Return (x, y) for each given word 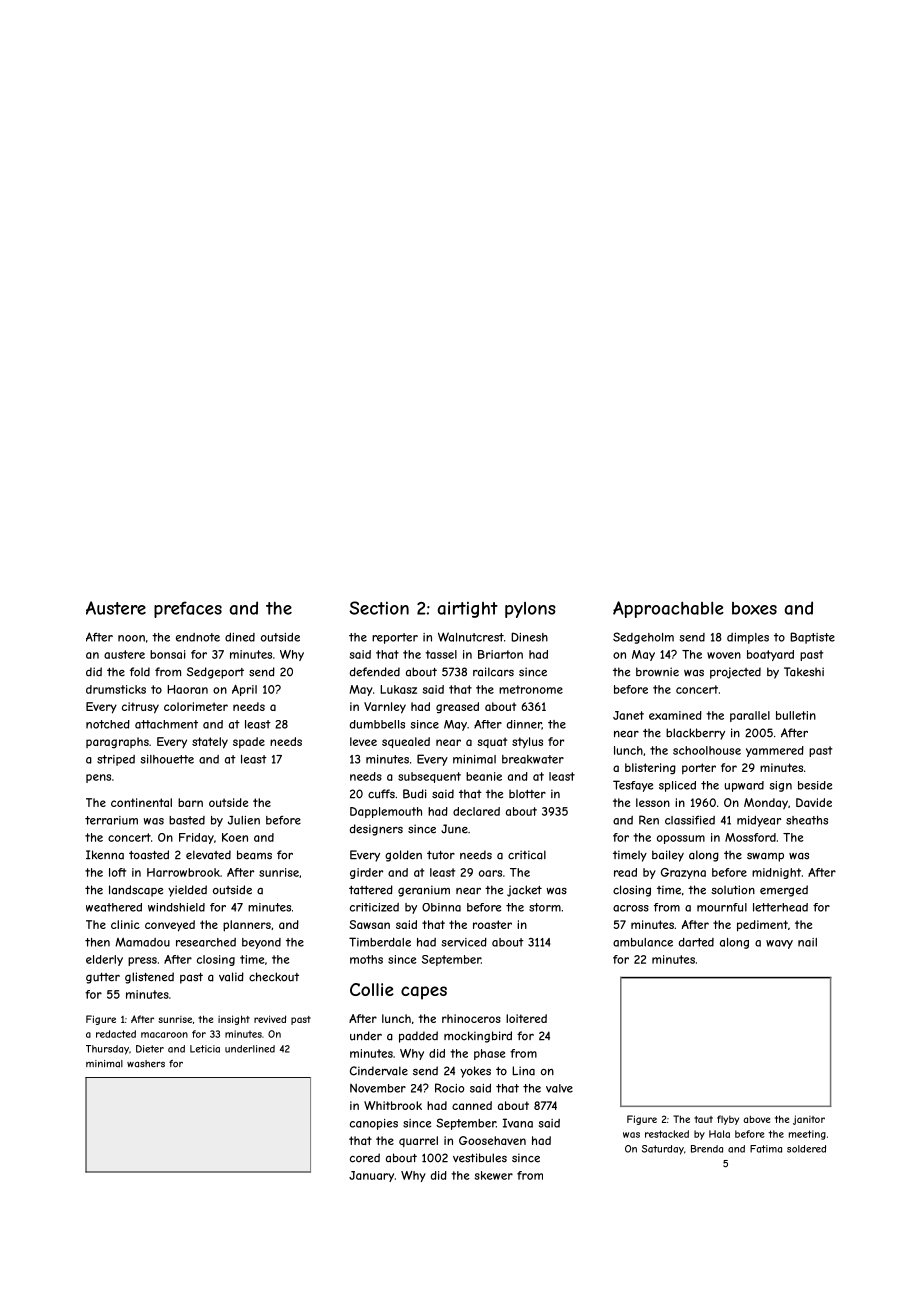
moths (366, 959)
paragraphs (117, 742)
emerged (784, 891)
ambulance (643, 942)
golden (403, 856)
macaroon (164, 1035)
